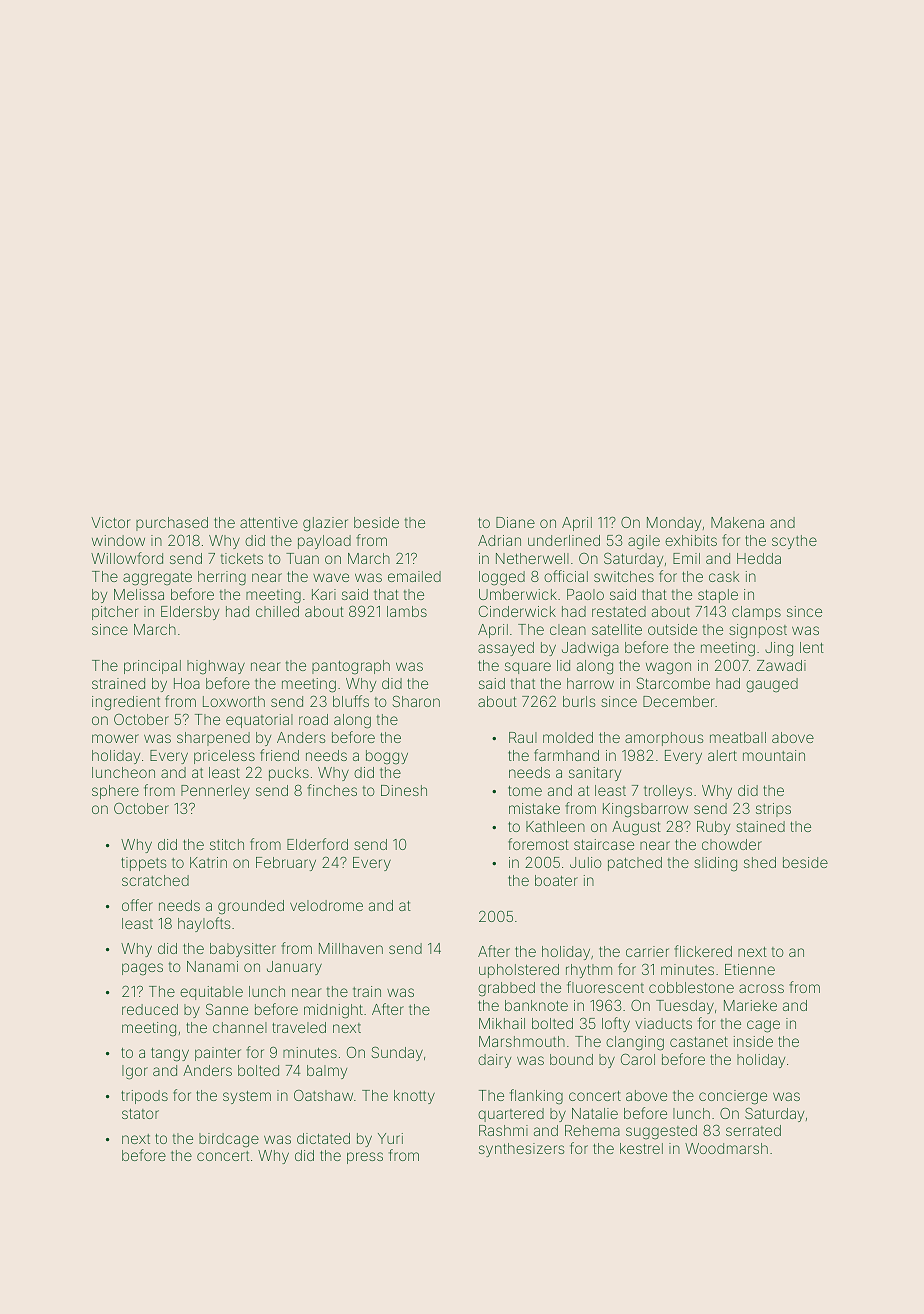 This screenshot has width=924, height=1314. What do you see at coordinates (515, 522) in the screenshot?
I see `Diane` at bounding box center [515, 522].
